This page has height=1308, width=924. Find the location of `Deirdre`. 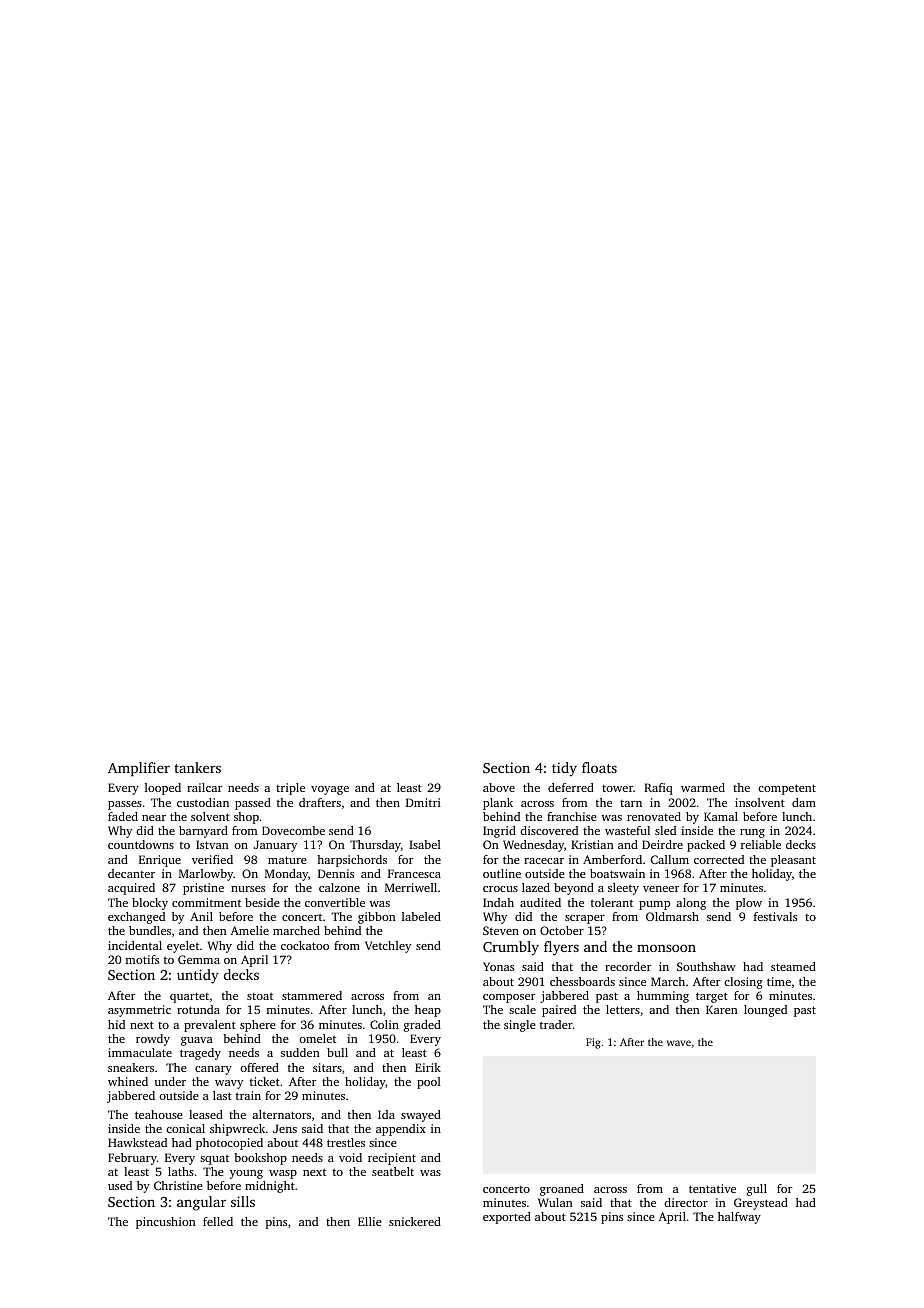

Deirdre is located at coordinates (662, 844).
